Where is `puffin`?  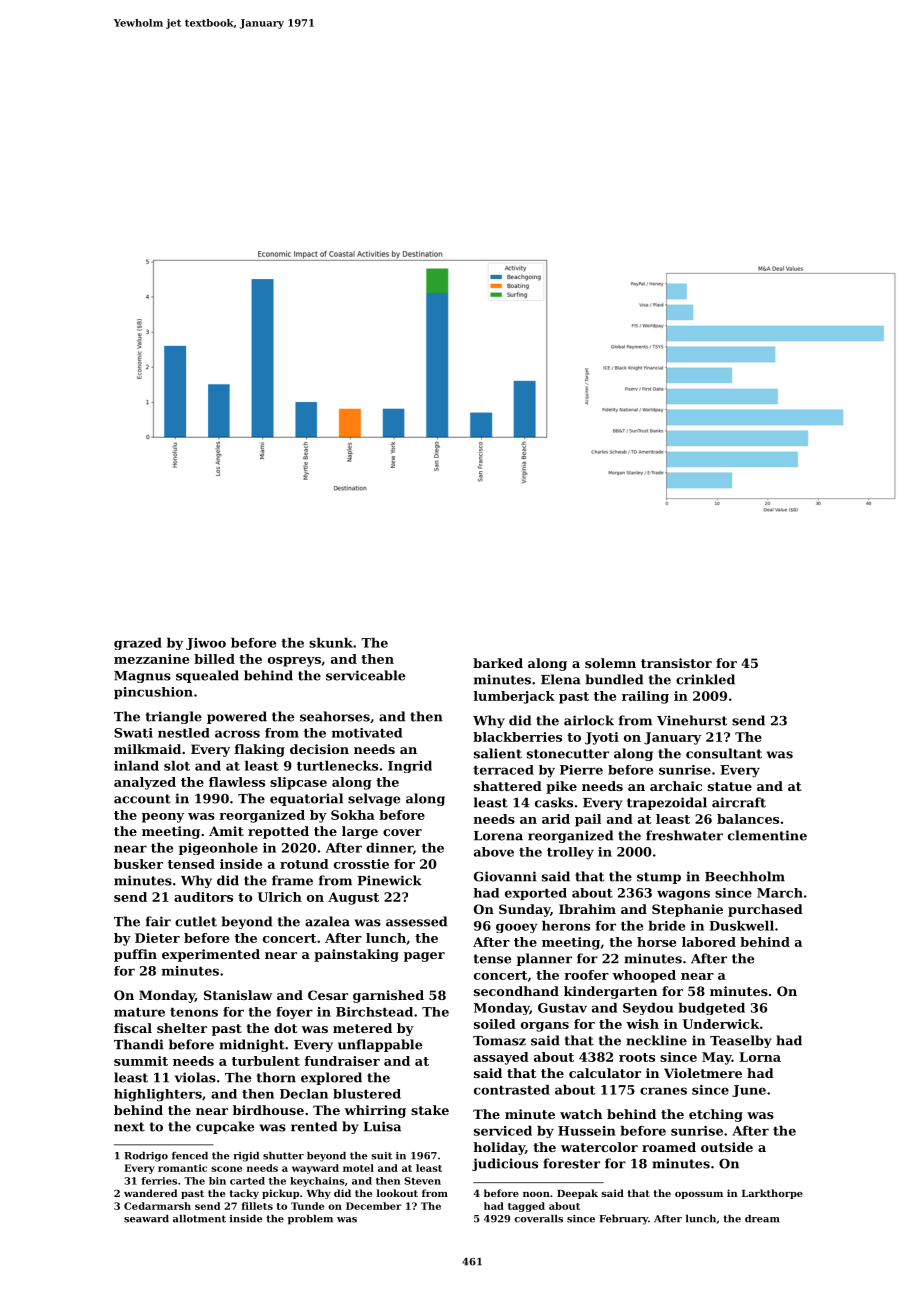 puffin is located at coordinates (135, 955).
